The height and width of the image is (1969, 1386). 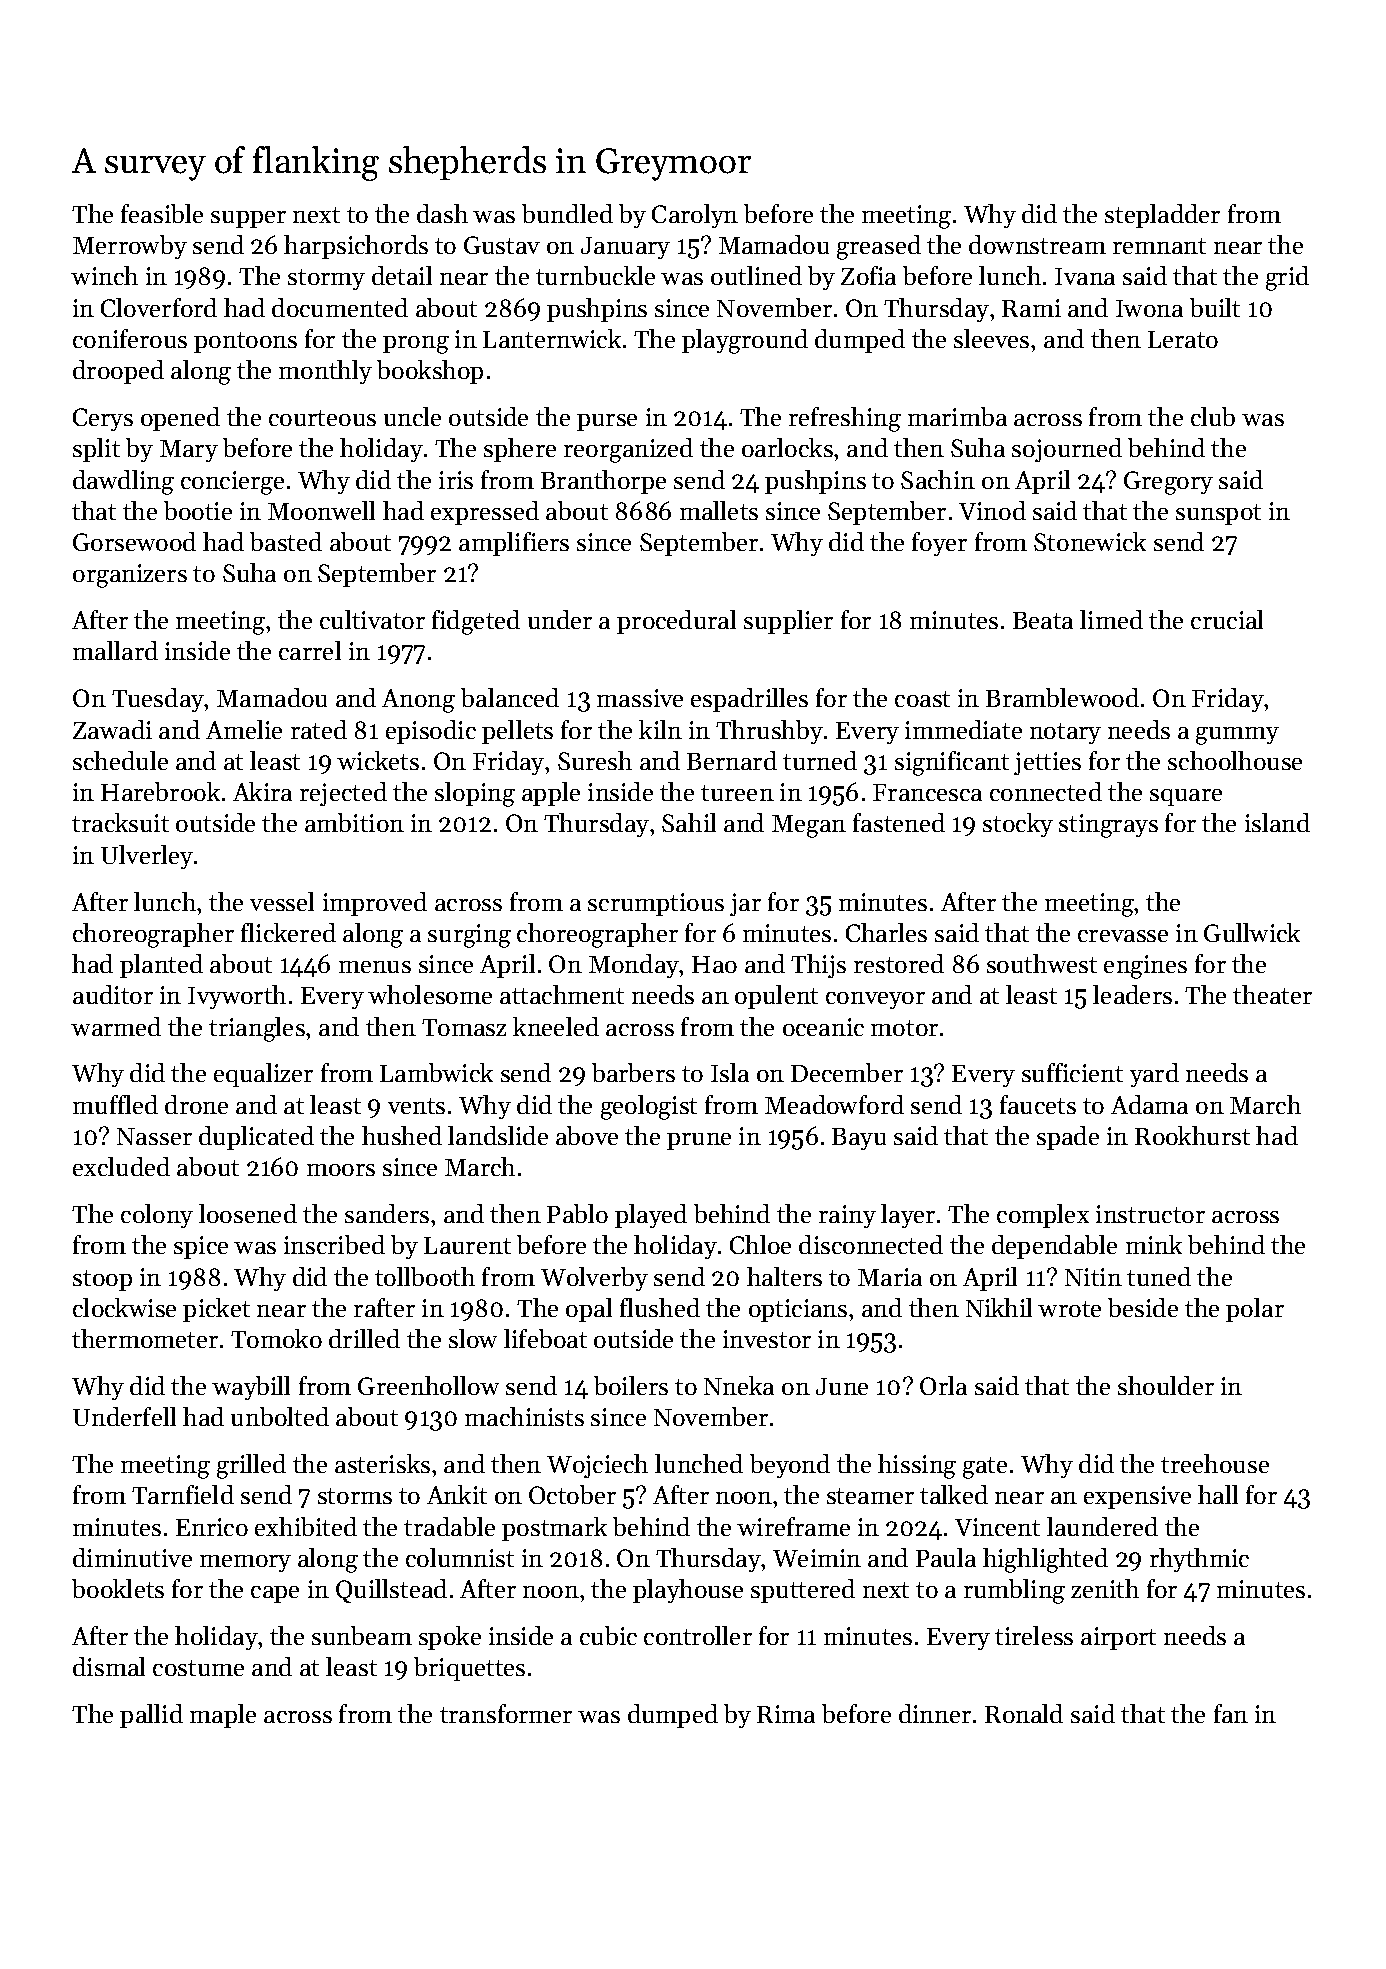 I want to click on turnbuckle, so click(x=595, y=275).
